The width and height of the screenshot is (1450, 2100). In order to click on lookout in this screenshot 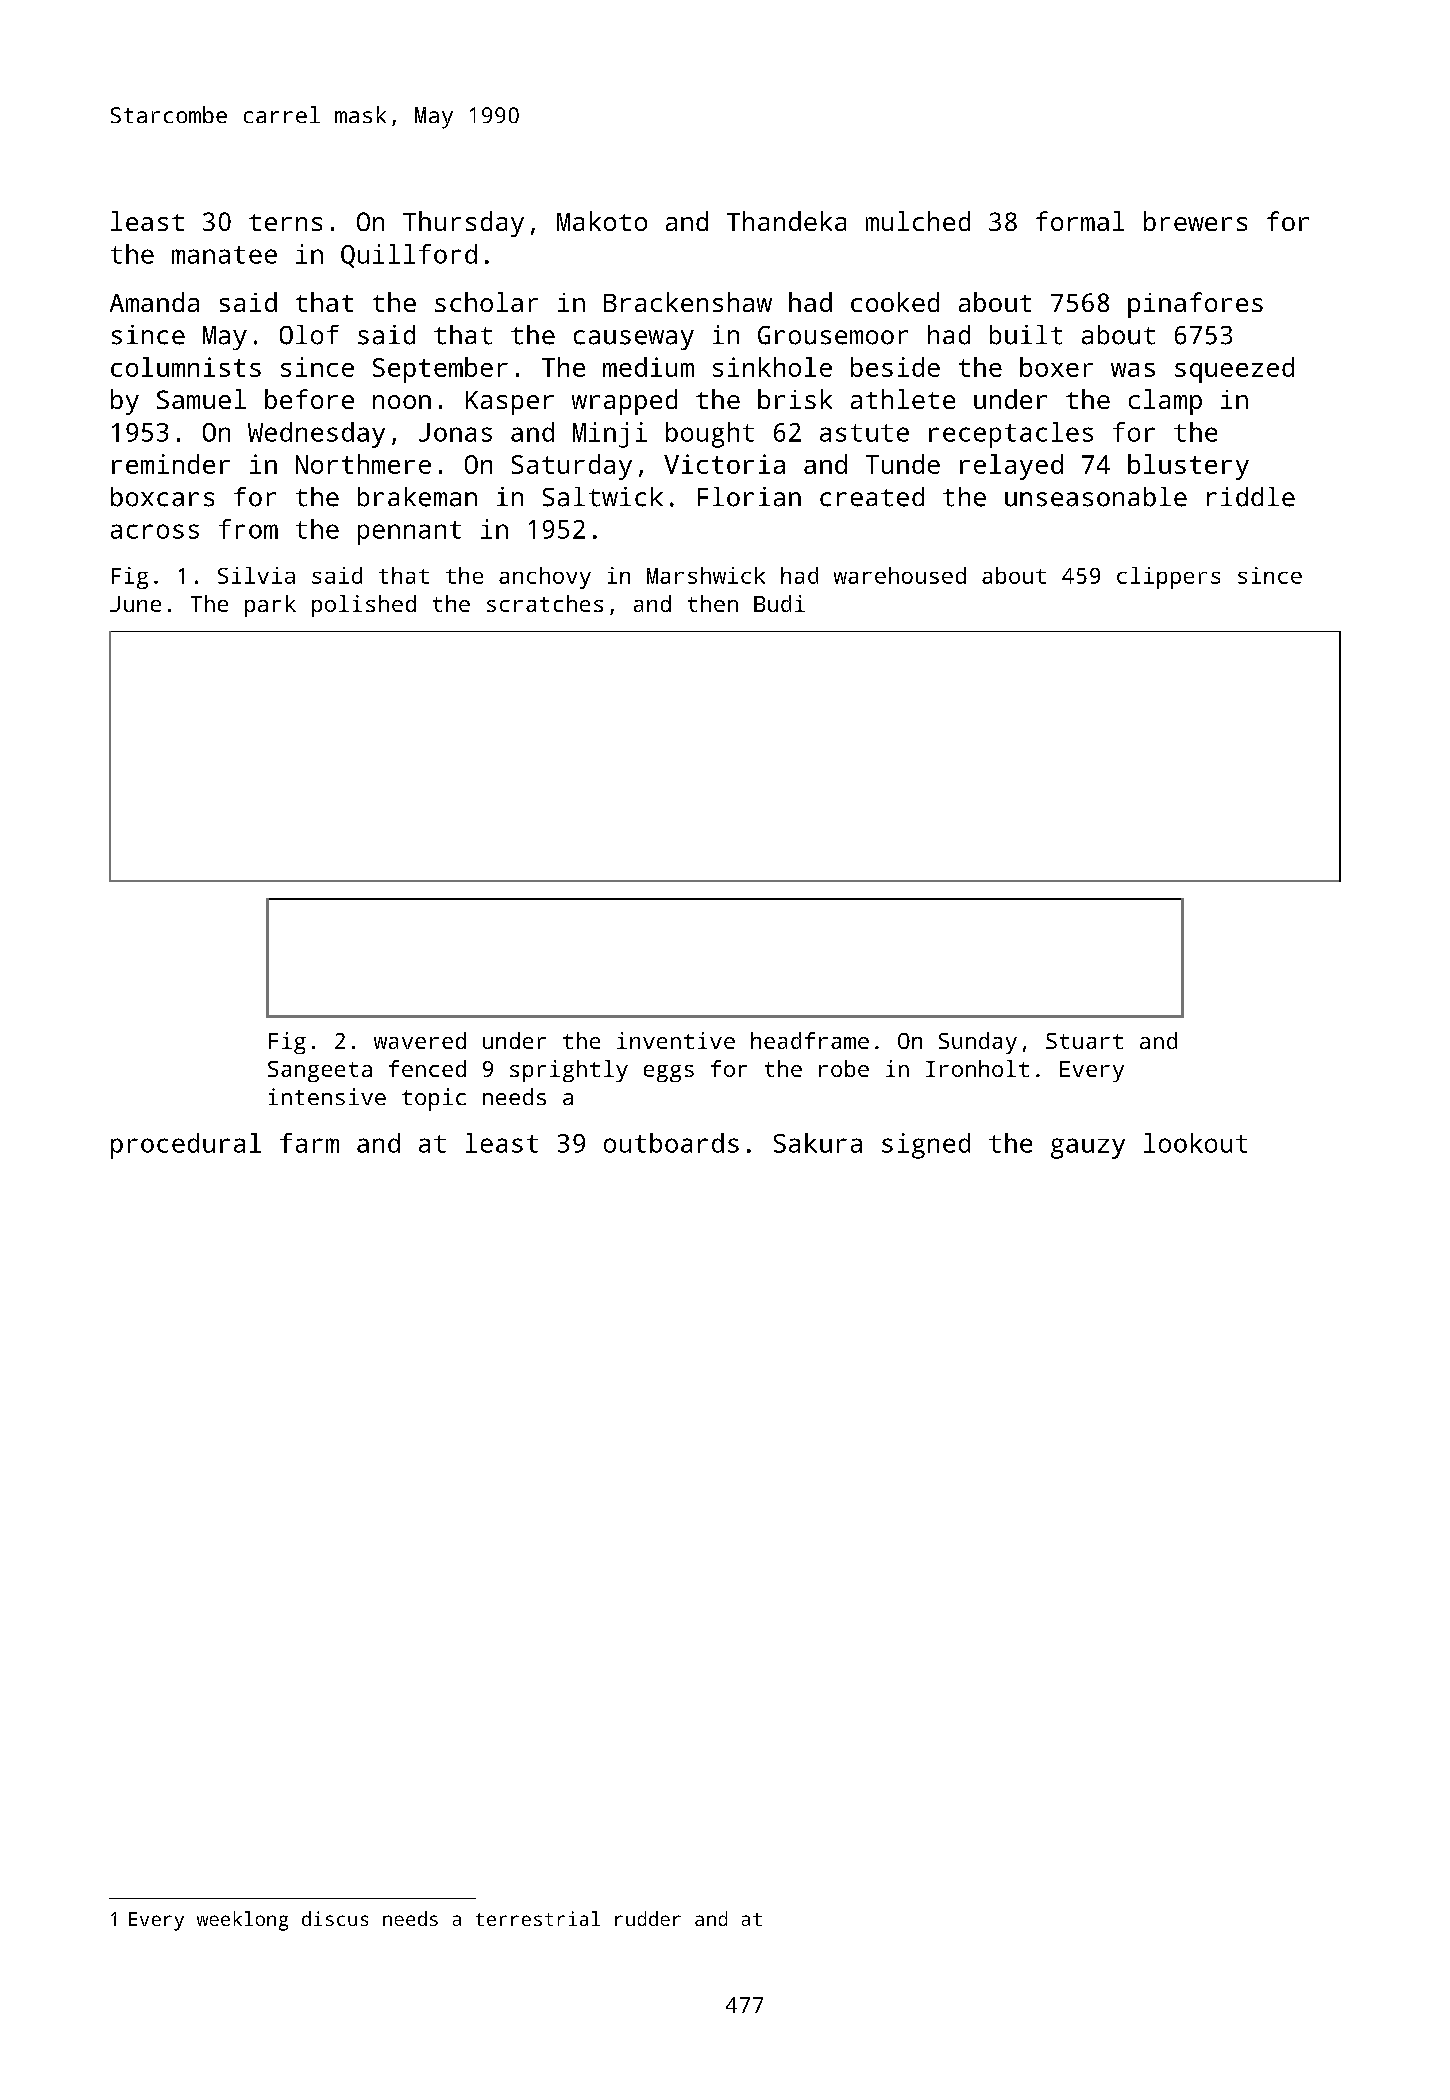, I will do `click(1195, 1143)`.
